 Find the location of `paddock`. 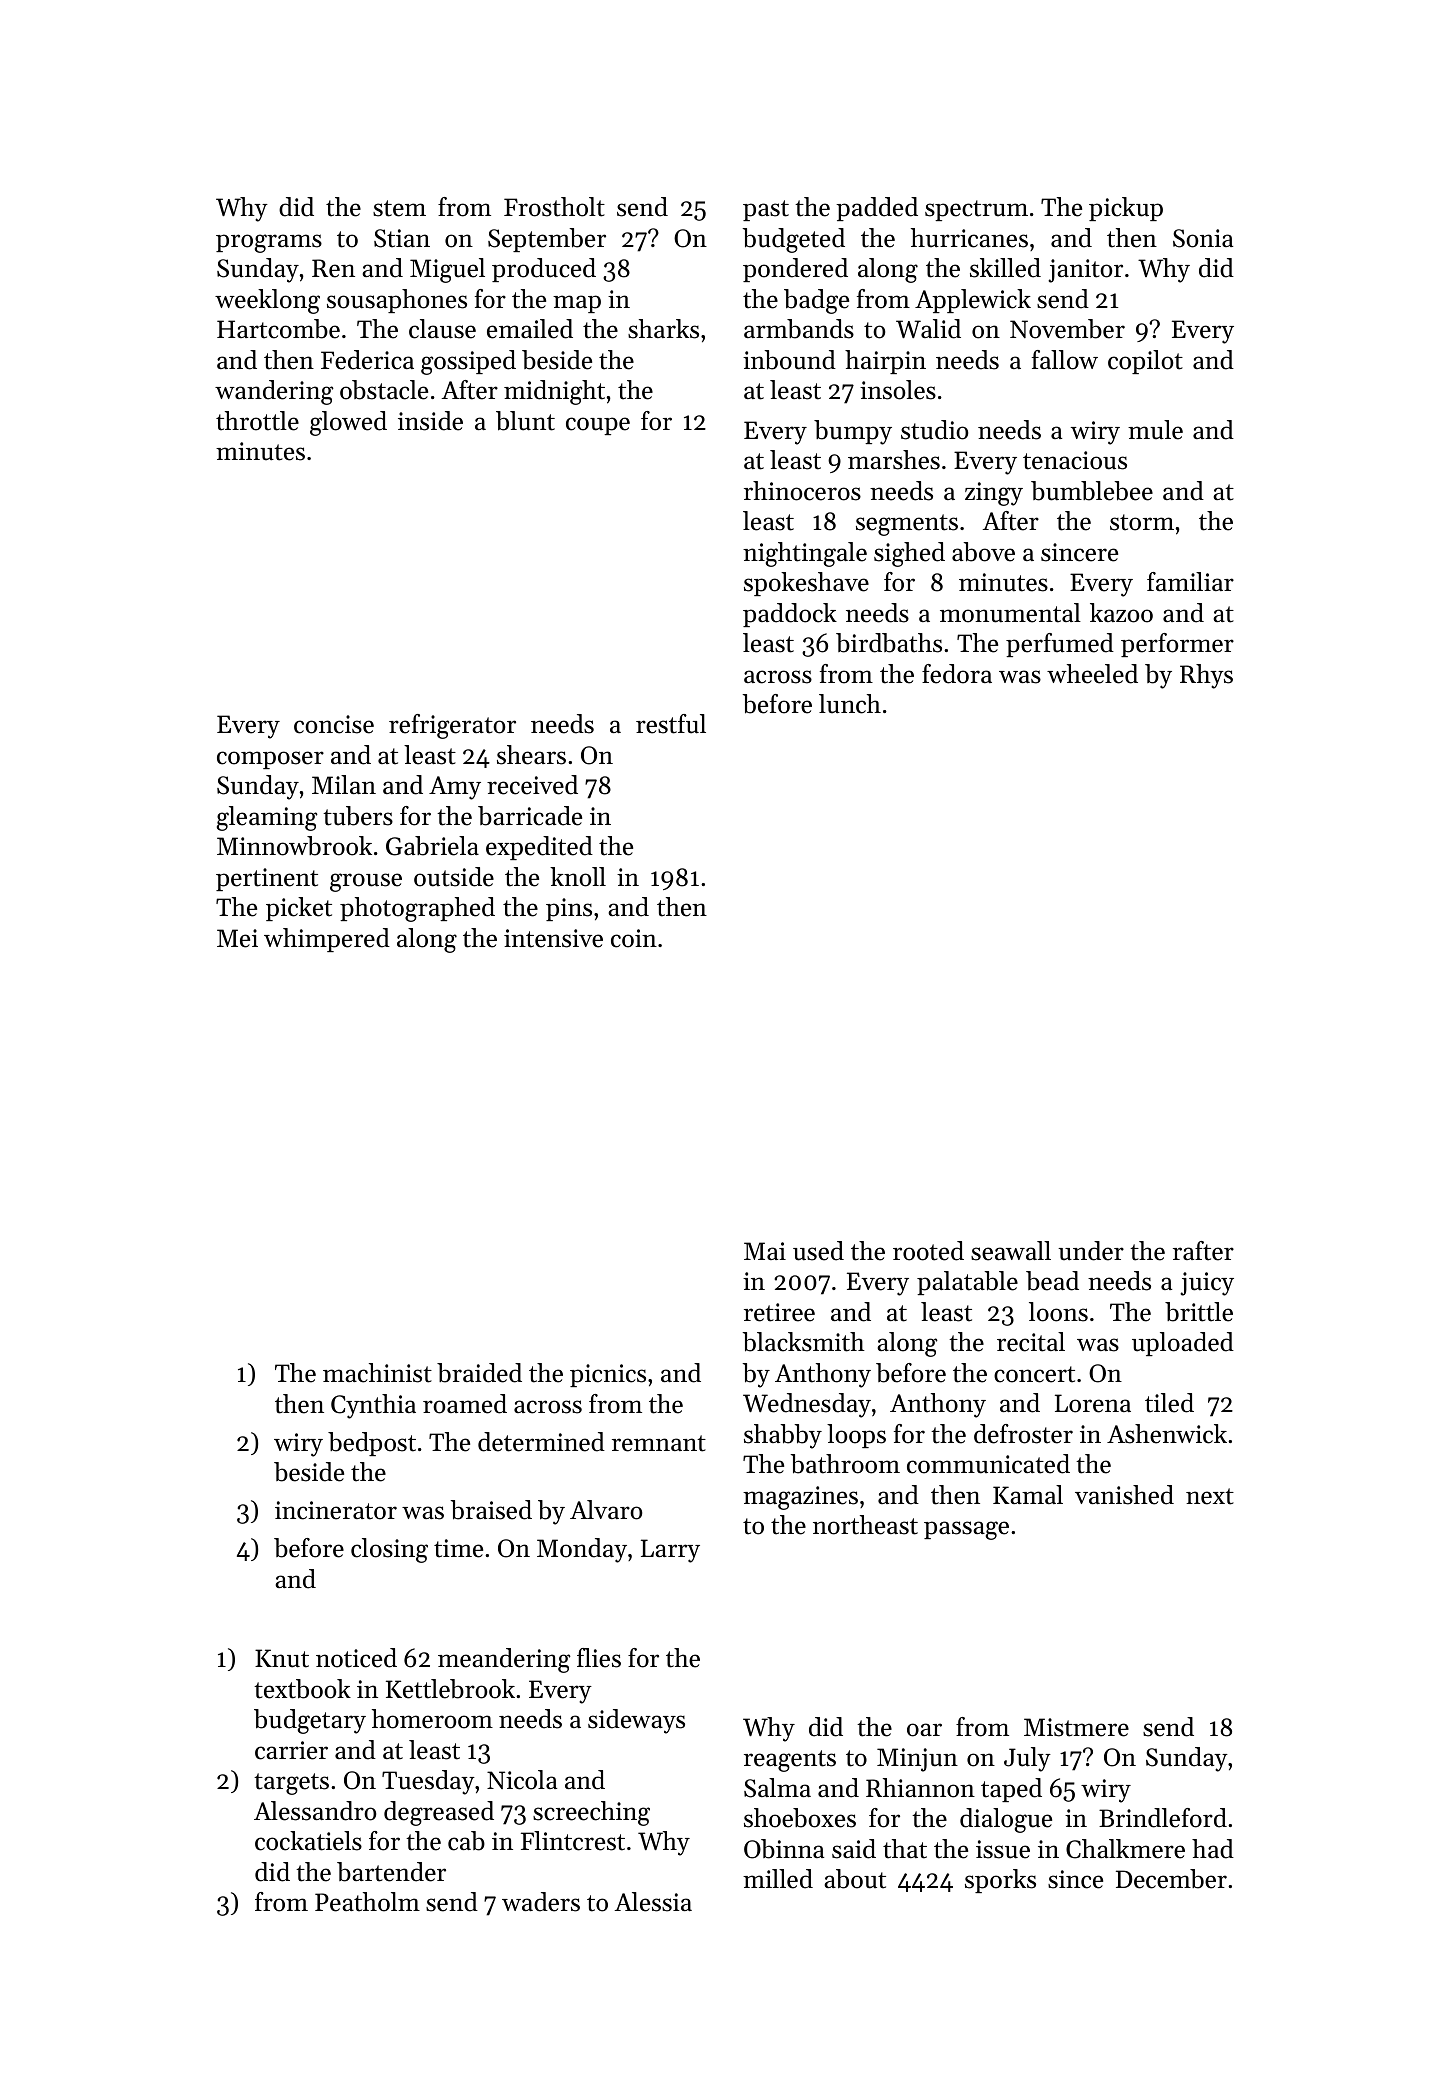

paddock is located at coordinates (790, 615).
